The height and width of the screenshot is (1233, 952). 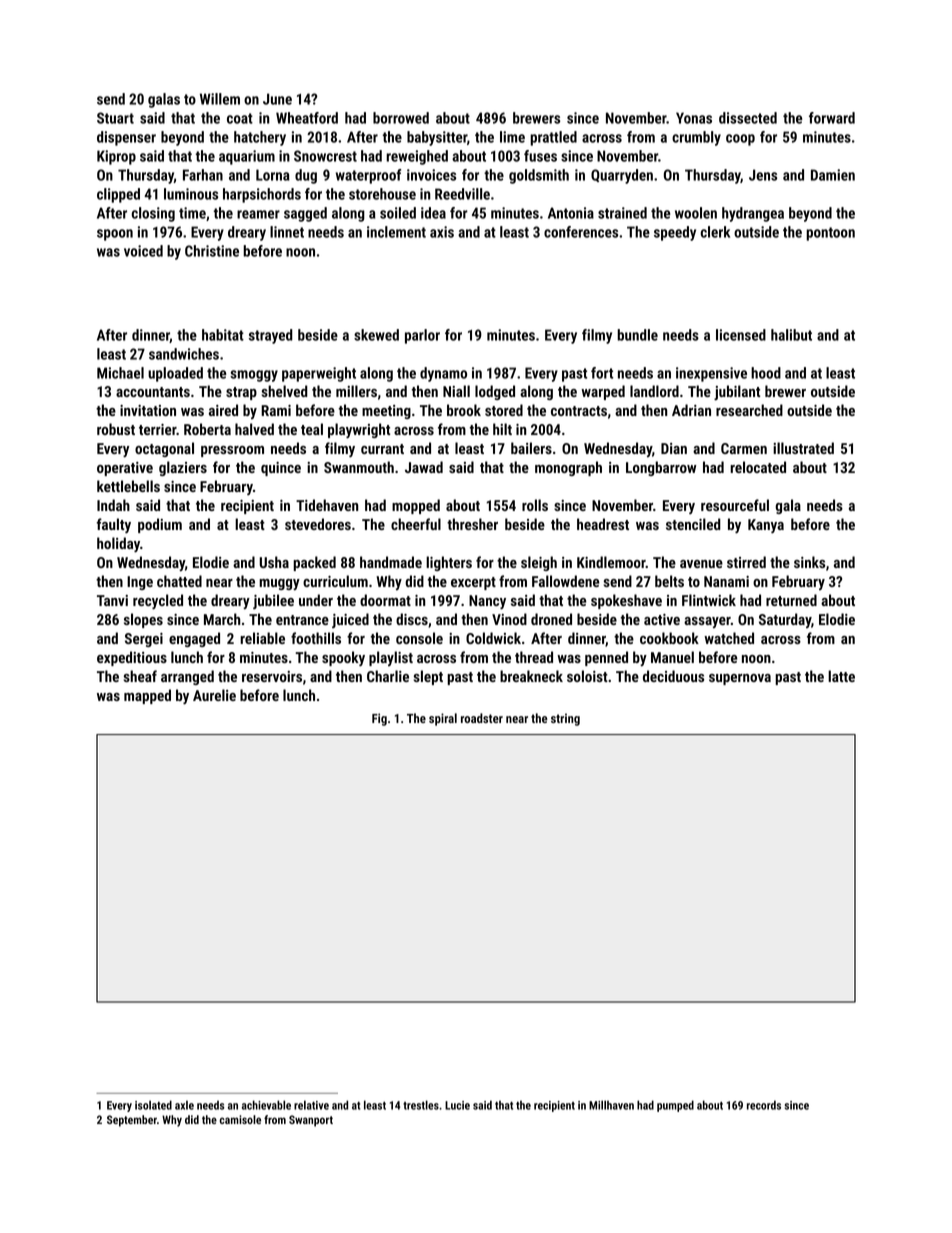 I want to click on inclement, so click(x=396, y=232).
